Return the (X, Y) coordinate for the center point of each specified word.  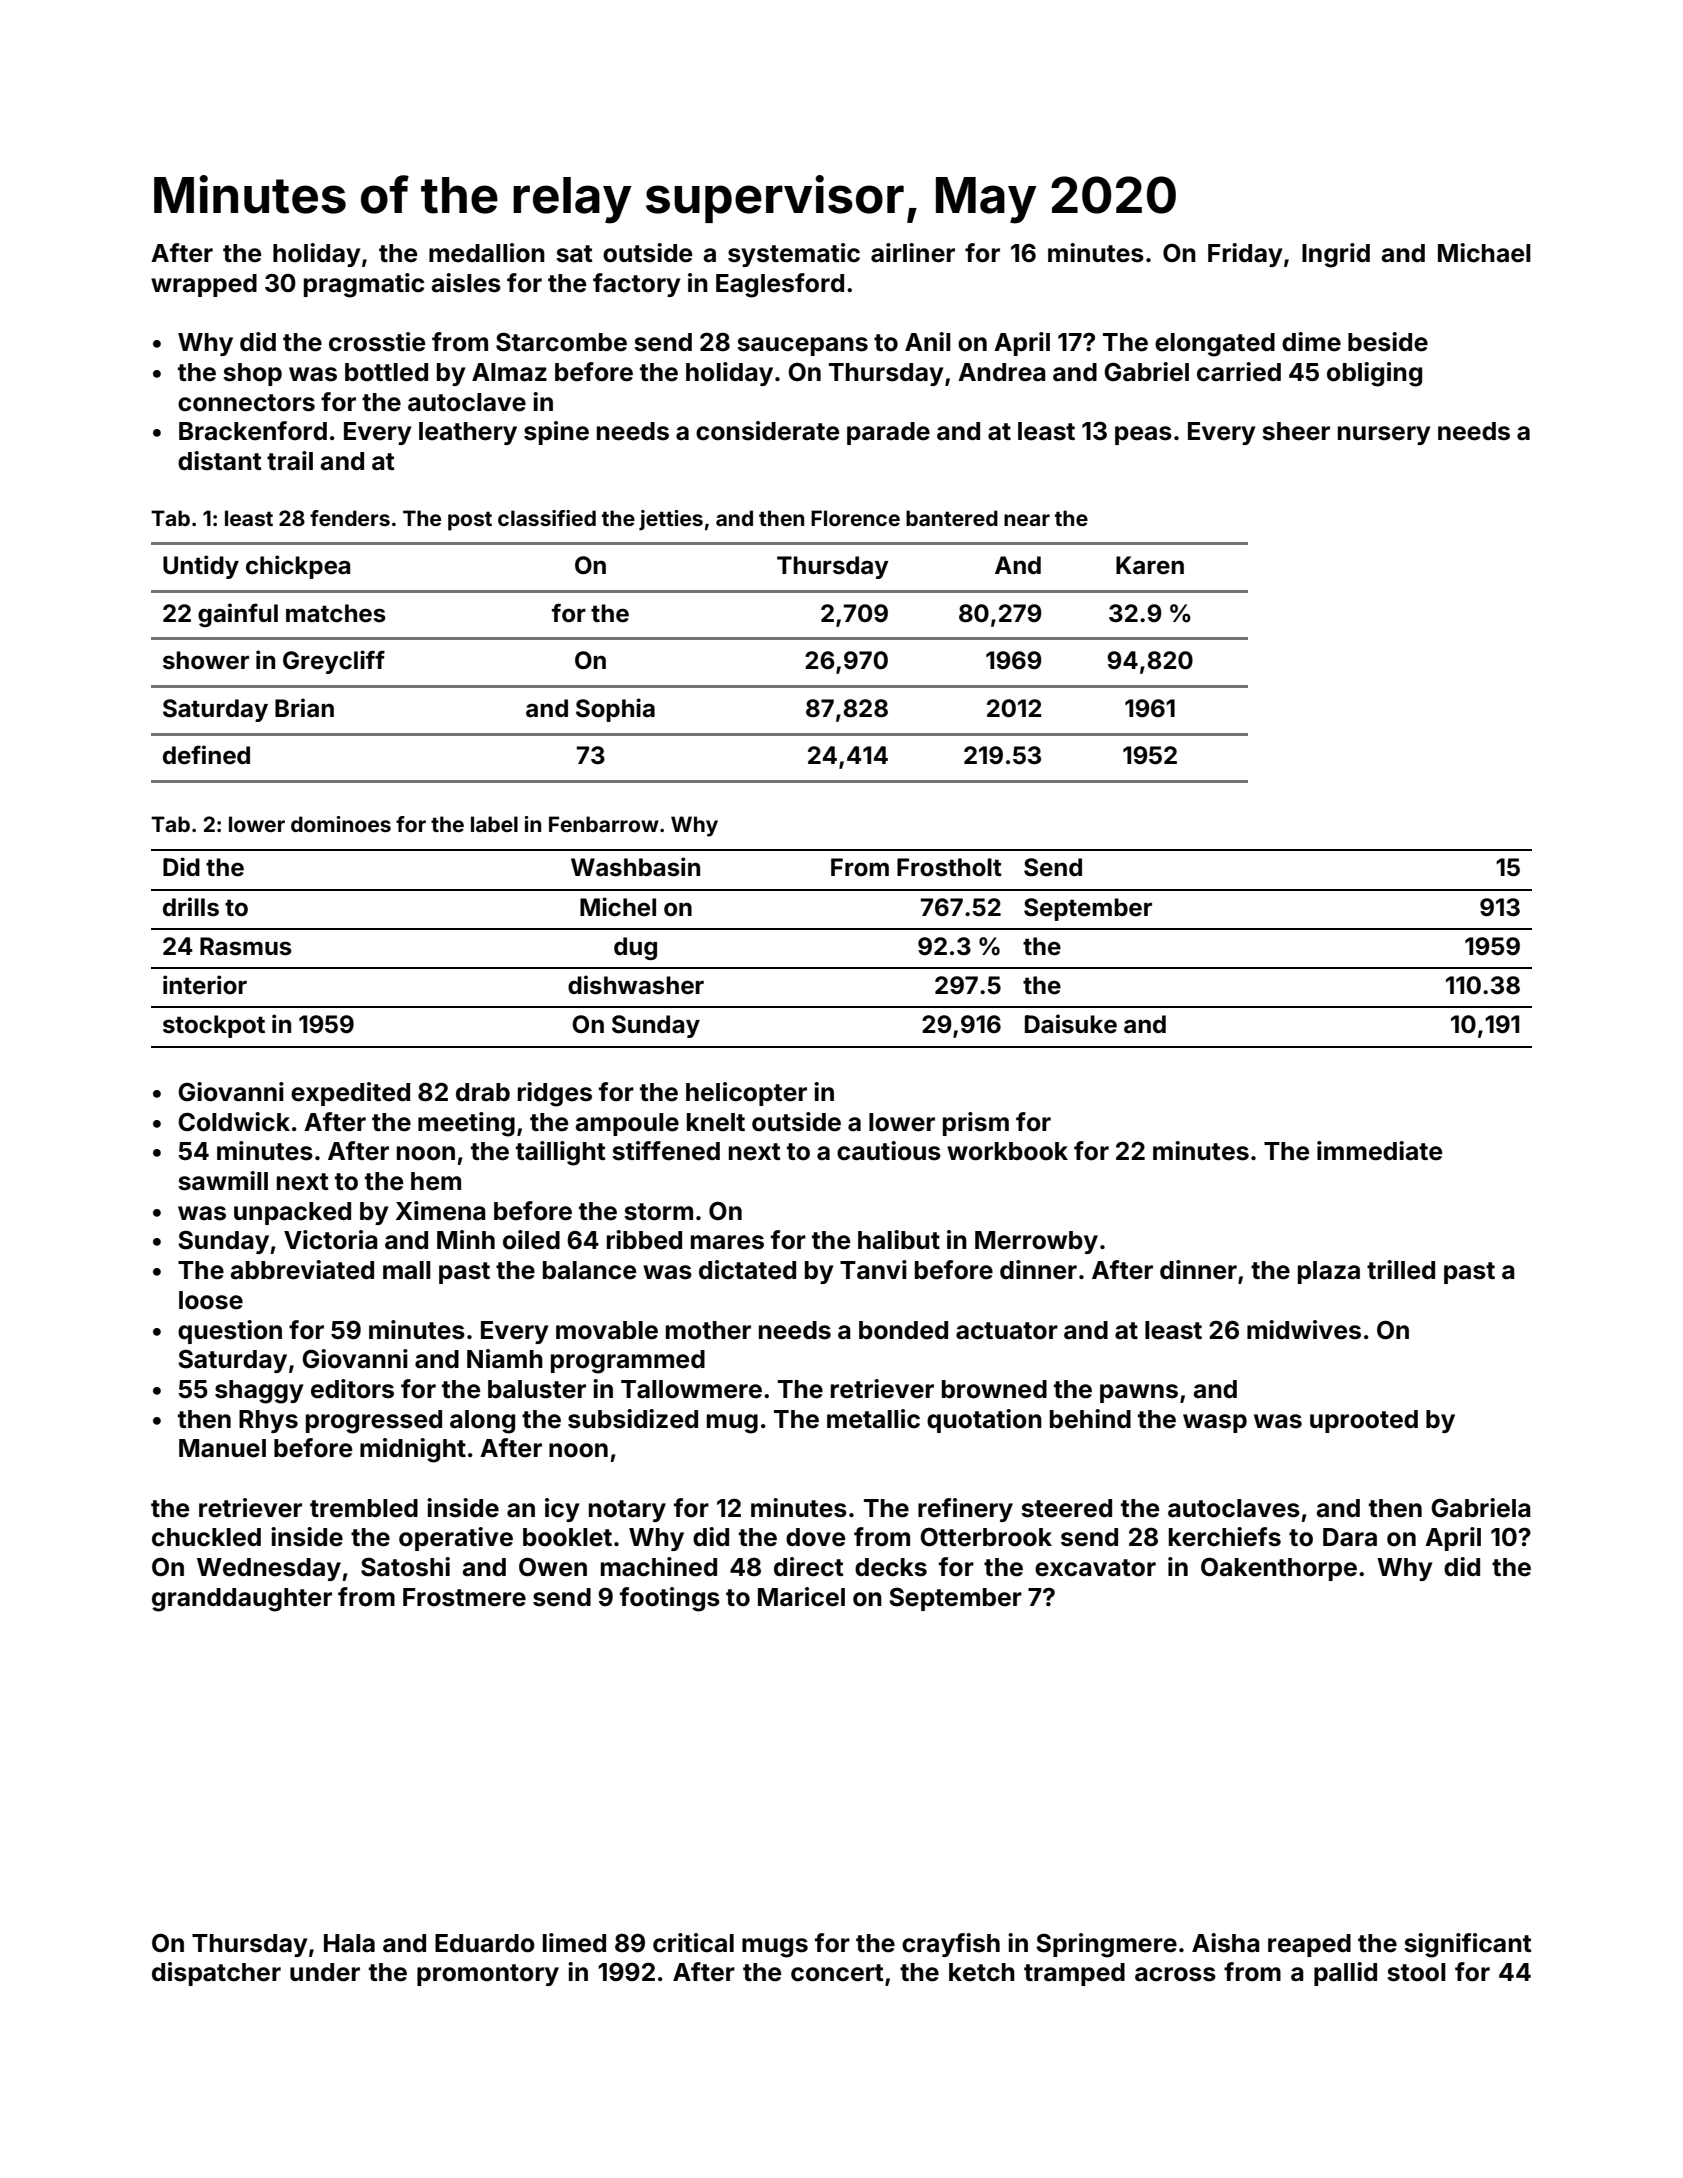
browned (994, 1389)
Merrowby (1036, 1242)
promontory (488, 1975)
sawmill (223, 1181)
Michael (1484, 253)
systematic (794, 255)
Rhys (268, 1421)
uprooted (1364, 1421)
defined (206, 755)
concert (837, 1973)
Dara (1350, 1537)
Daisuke (1071, 1024)
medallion (487, 253)
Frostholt (949, 867)
